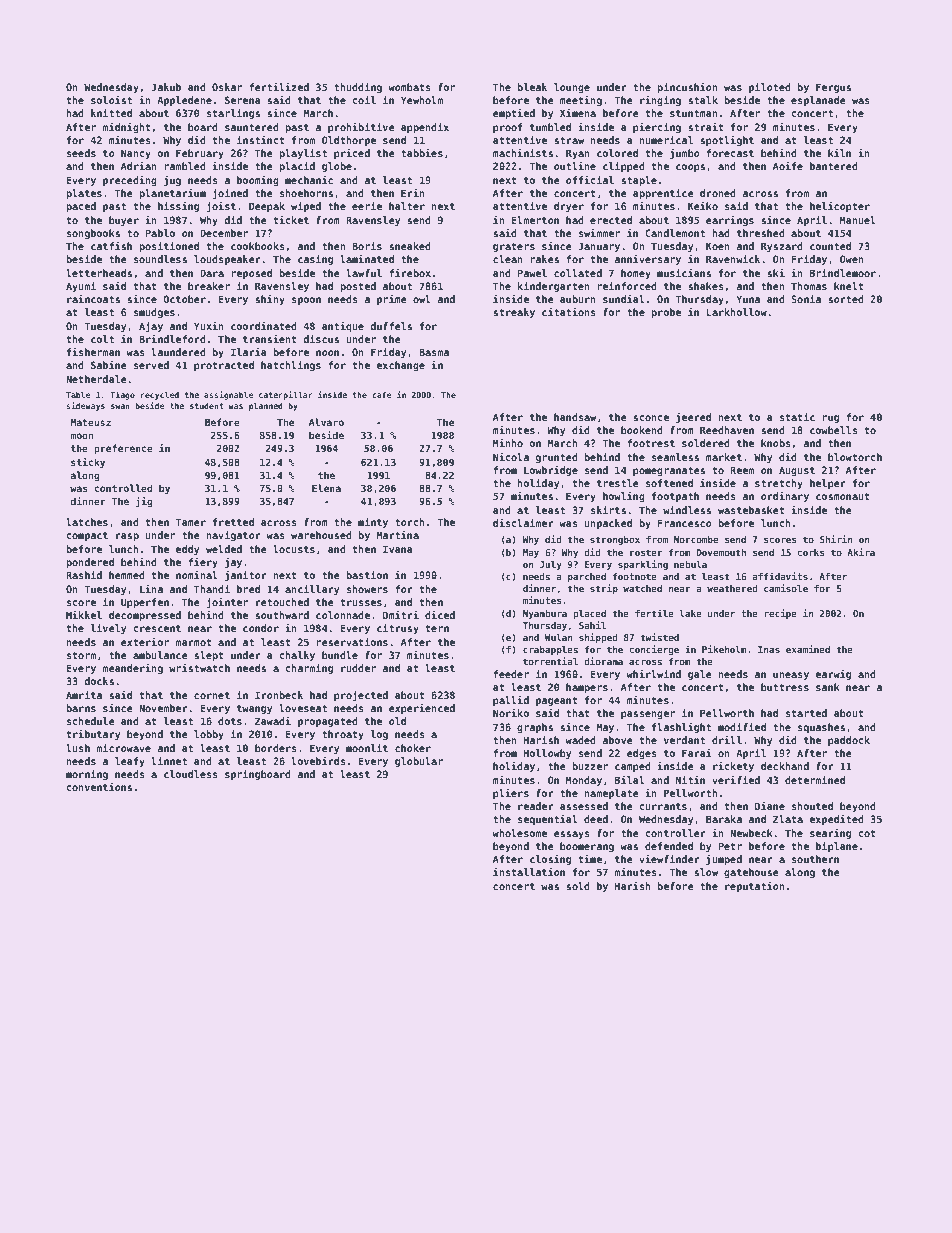 Image resolution: width=952 pixels, height=1233 pixels. Describe the element at coordinates (755, 887) in the screenshot. I see `reputation` at that location.
